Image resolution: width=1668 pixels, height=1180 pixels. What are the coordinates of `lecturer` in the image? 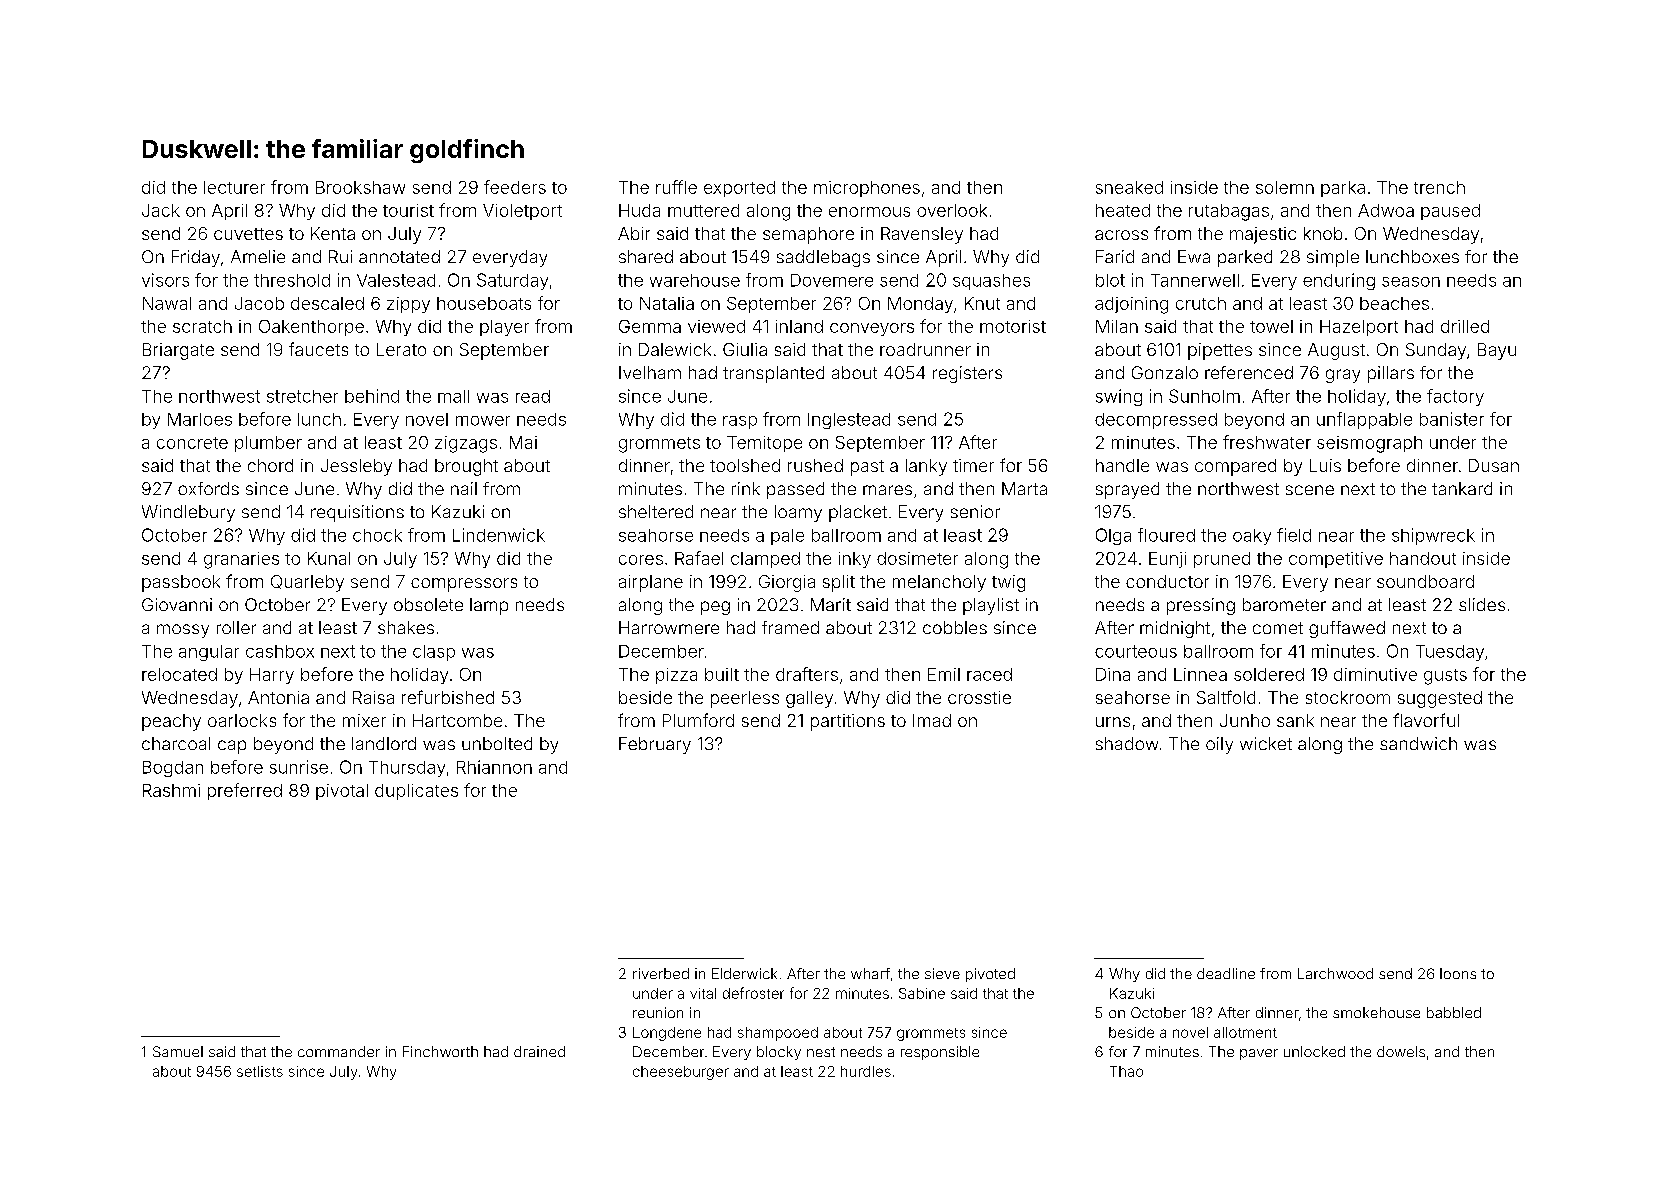 It's located at (234, 187).
